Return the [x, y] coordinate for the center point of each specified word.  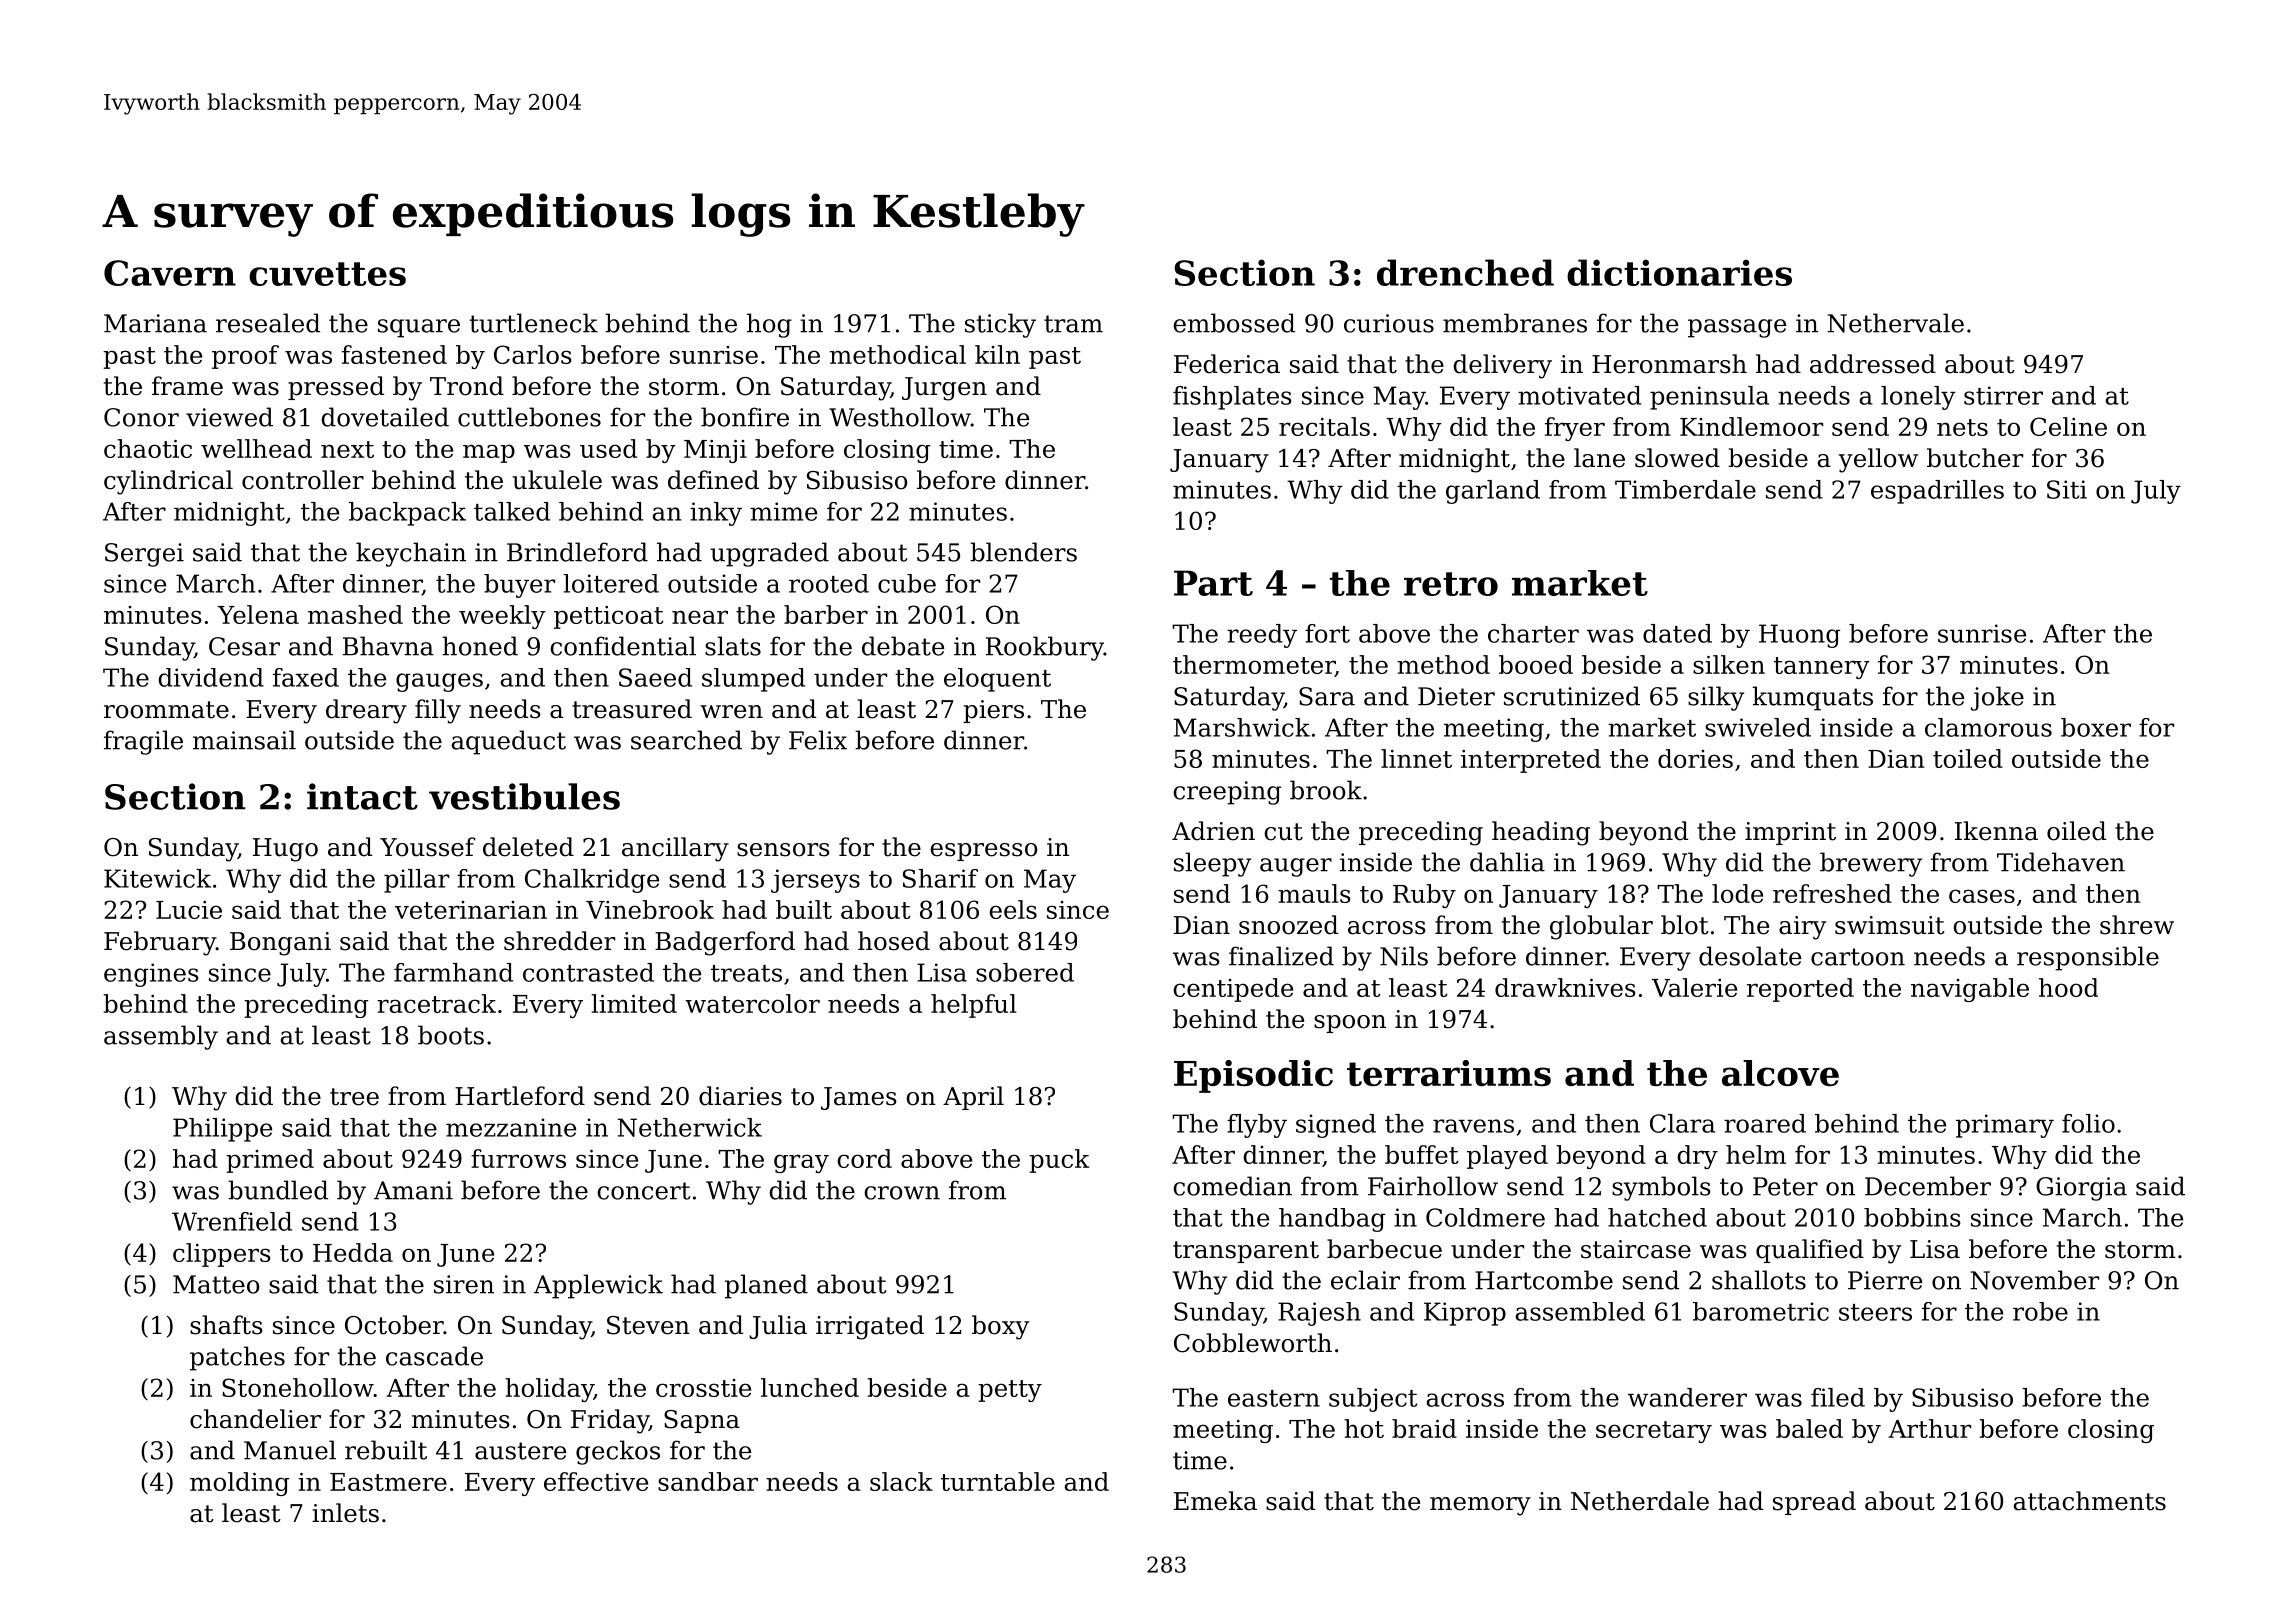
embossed [1234, 323]
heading [1541, 833]
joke [1997, 698]
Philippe [222, 1130]
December [1928, 1186]
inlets [345, 1513]
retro [1451, 584]
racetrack [436, 1003]
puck [1059, 1161]
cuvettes [327, 274]
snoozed [1288, 925]
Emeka [1215, 1501]
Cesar [244, 646]
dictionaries [1679, 272]
